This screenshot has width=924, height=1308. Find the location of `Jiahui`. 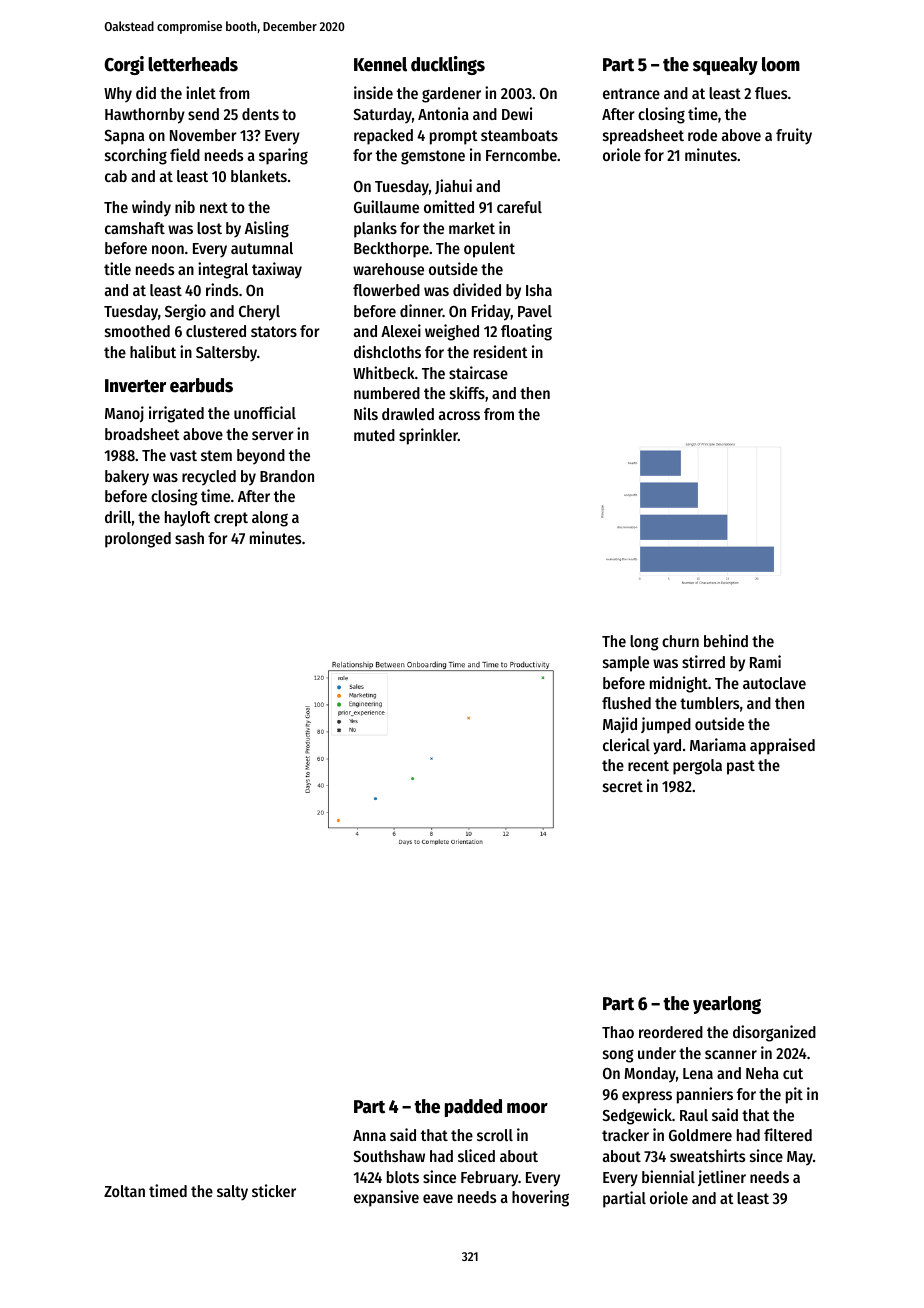

Jiahui is located at coordinates (453, 186).
